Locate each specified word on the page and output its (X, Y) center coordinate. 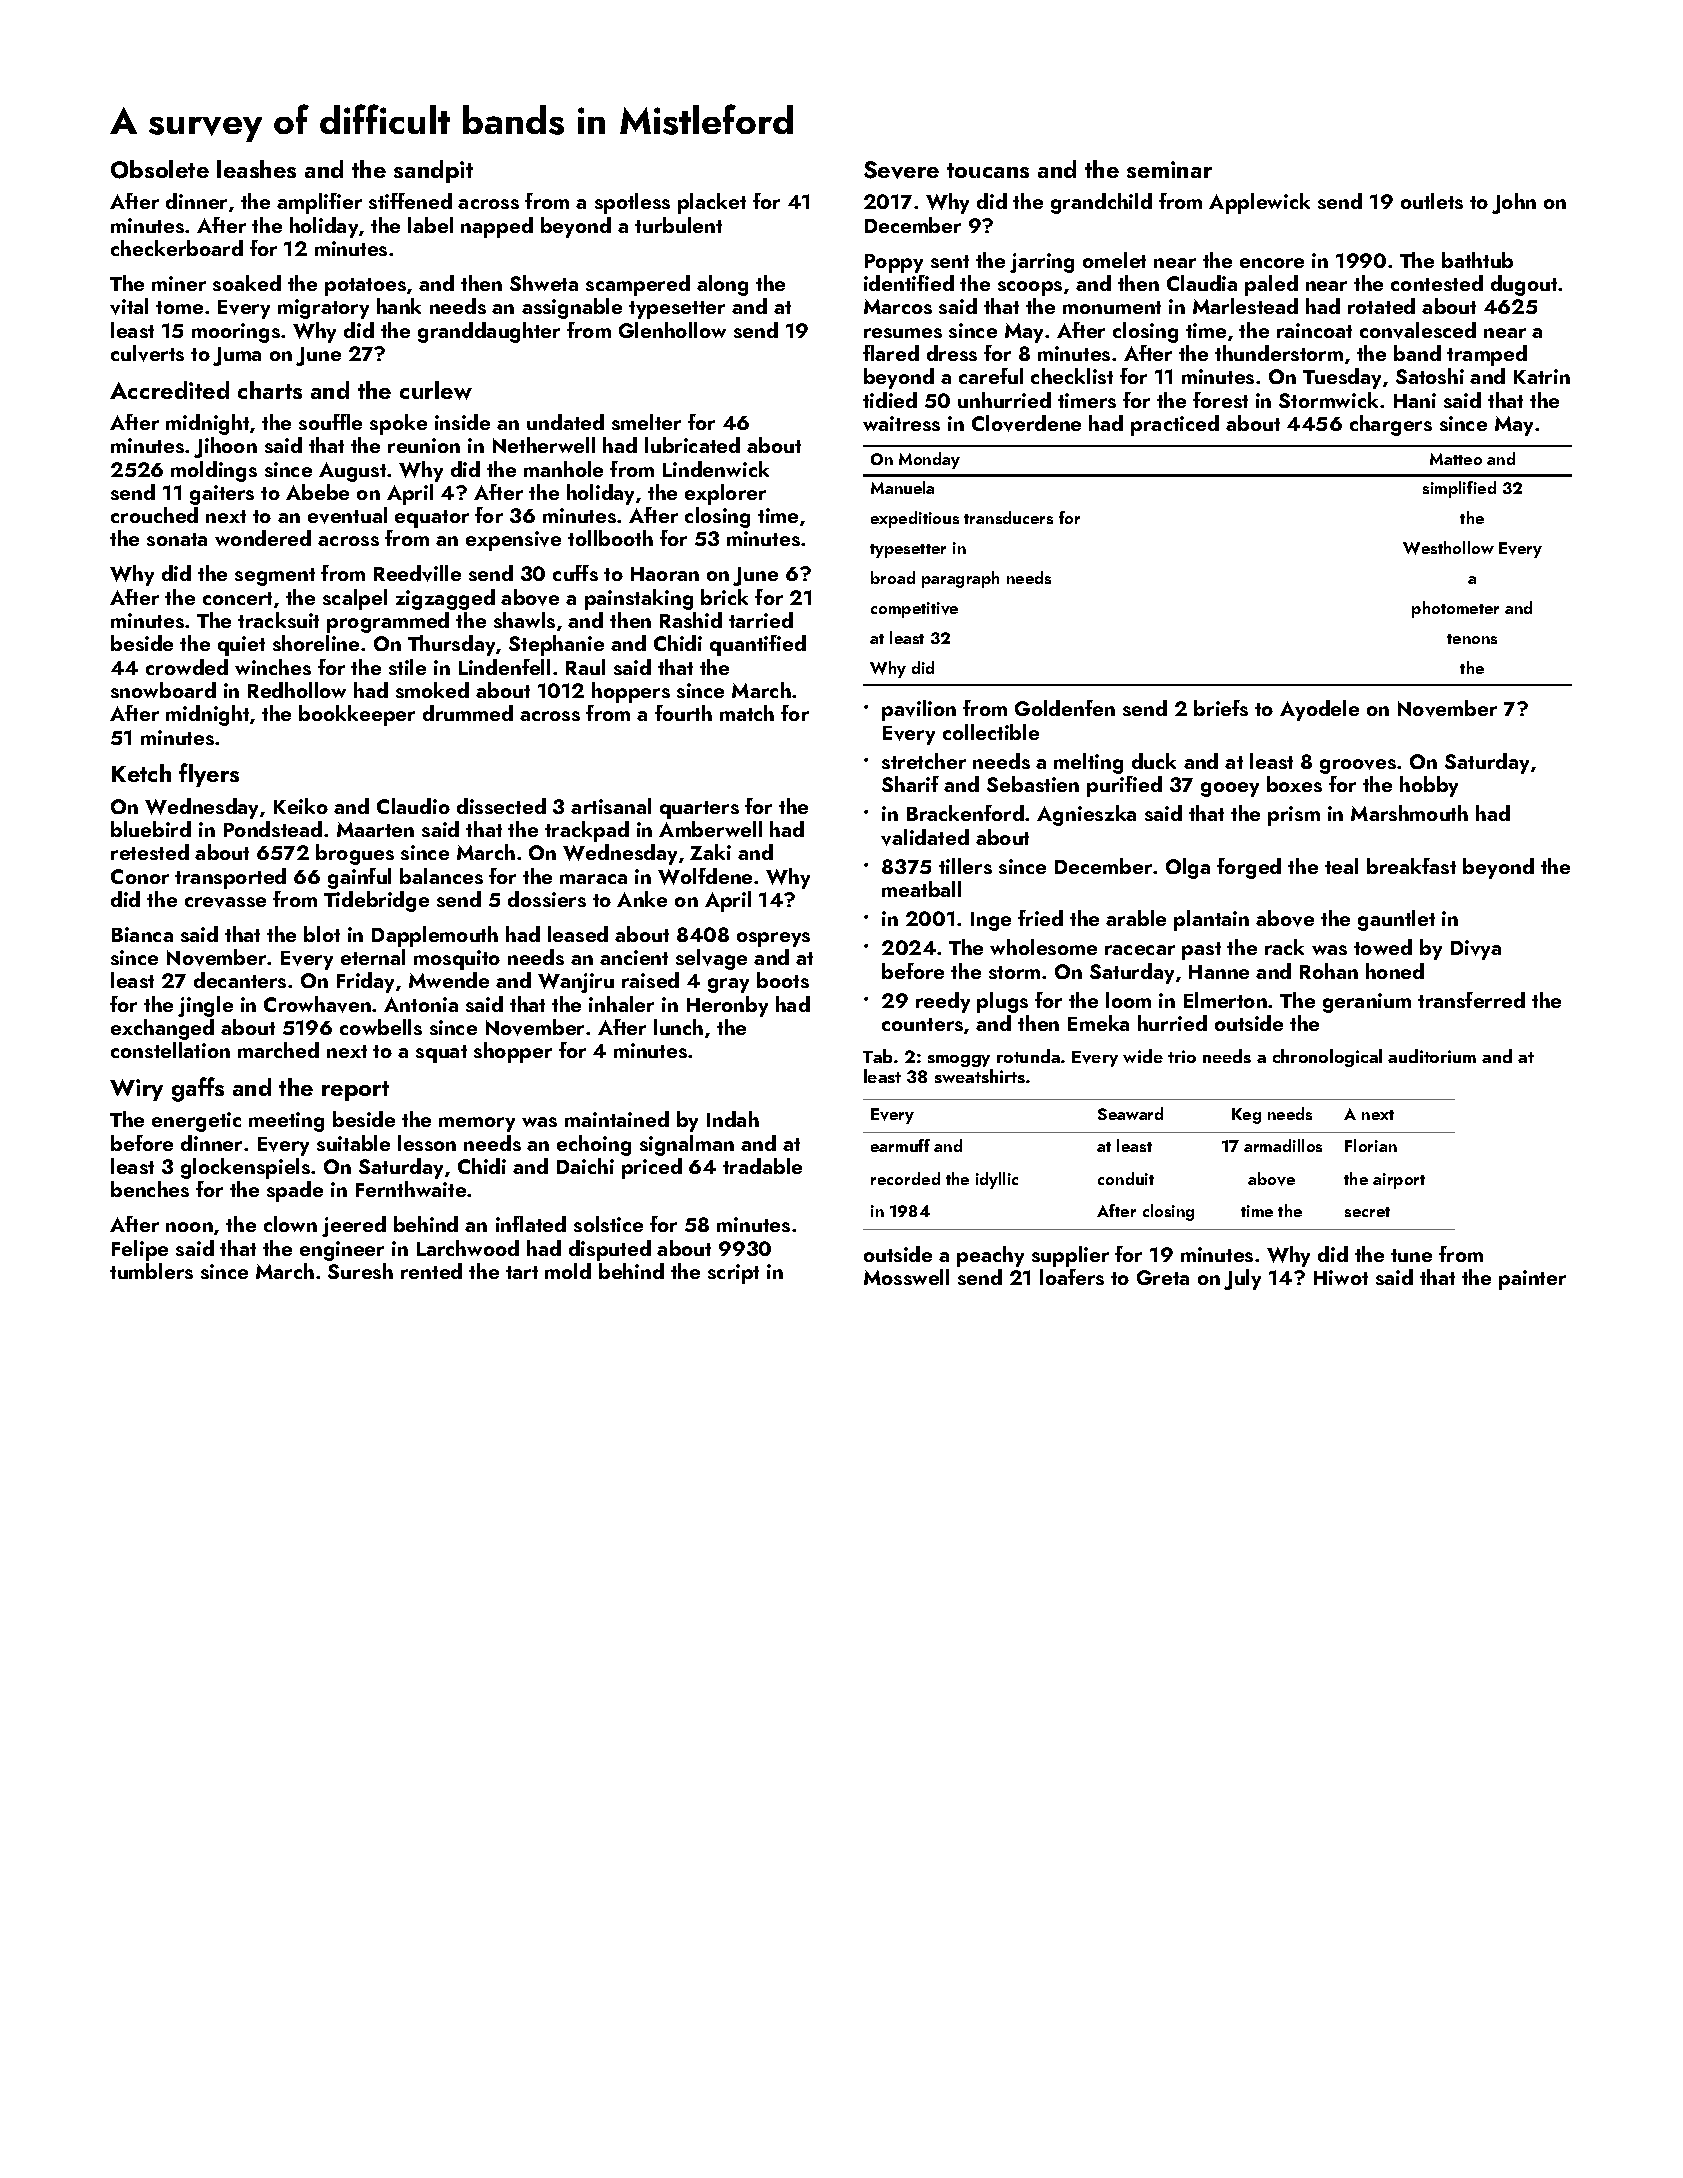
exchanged (162, 1029)
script (733, 1274)
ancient (634, 957)
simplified (1459, 489)
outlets (1432, 201)
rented (431, 1271)
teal (1341, 866)
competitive (914, 610)
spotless (632, 203)
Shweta (544, 283)
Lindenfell (504, 667)
